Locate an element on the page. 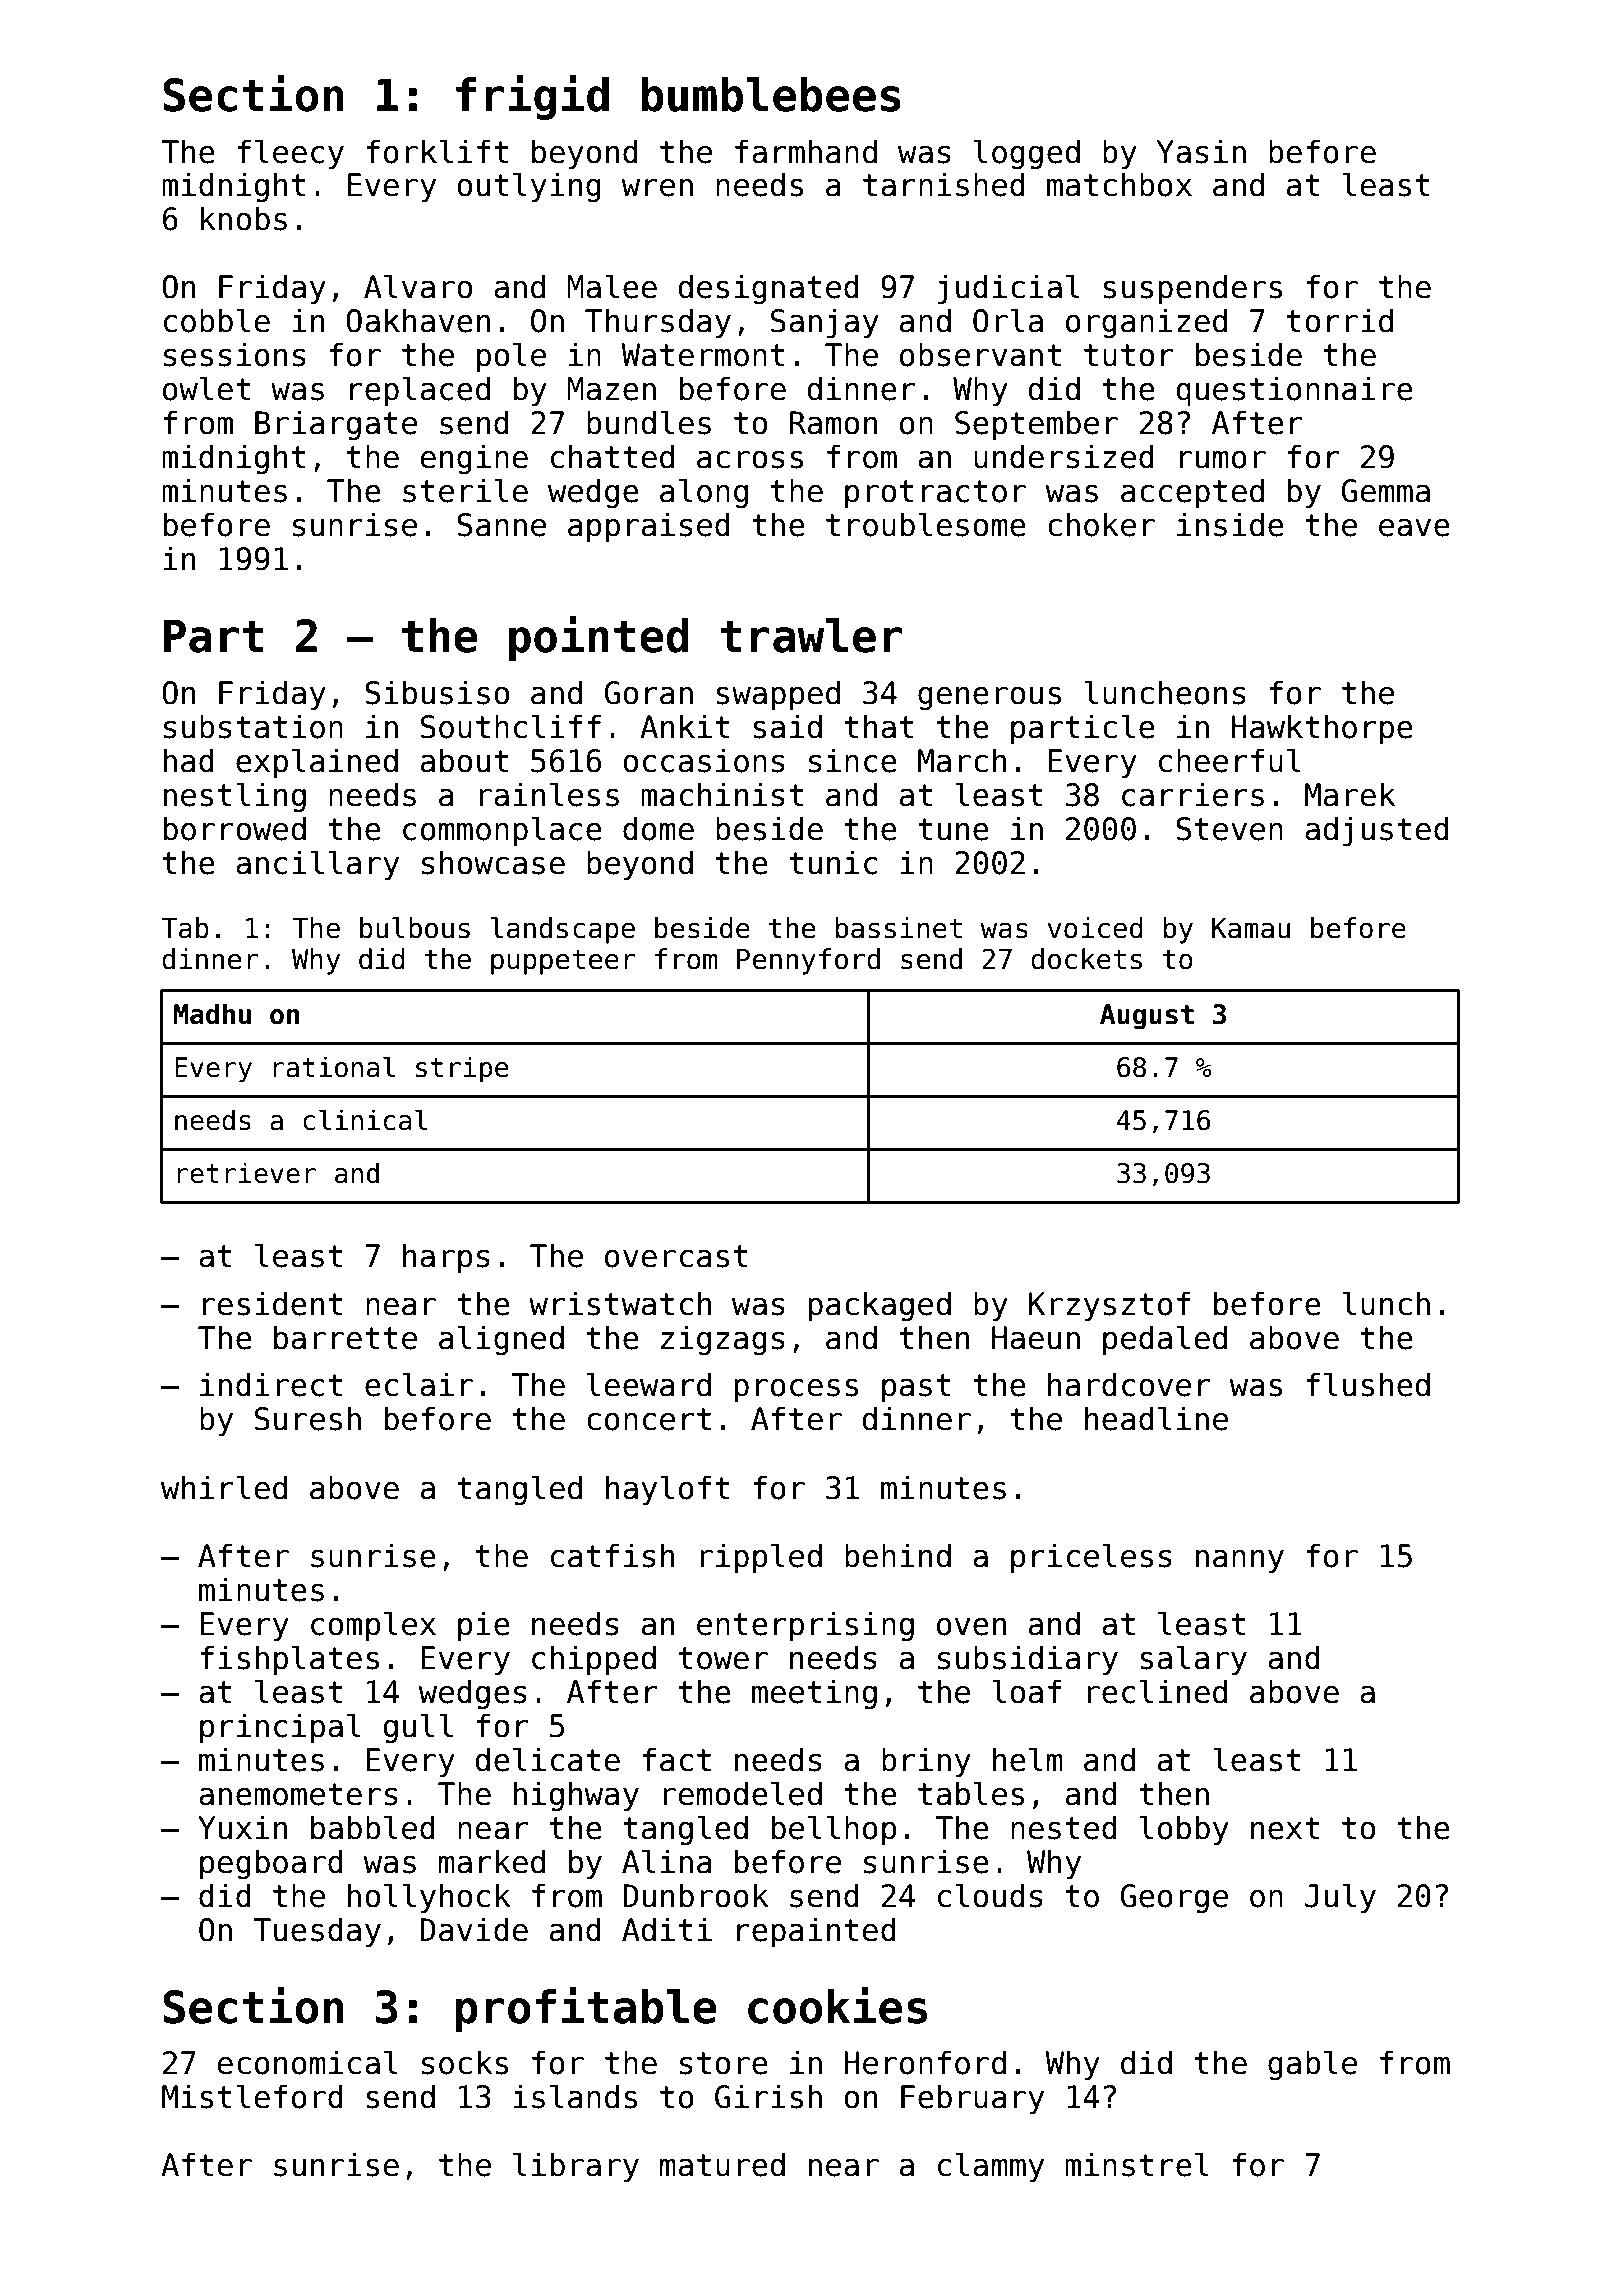 Image resolution: width=1620 pixels, height=2292 pixels. Yasin is located at coordinates (1201, 151).
